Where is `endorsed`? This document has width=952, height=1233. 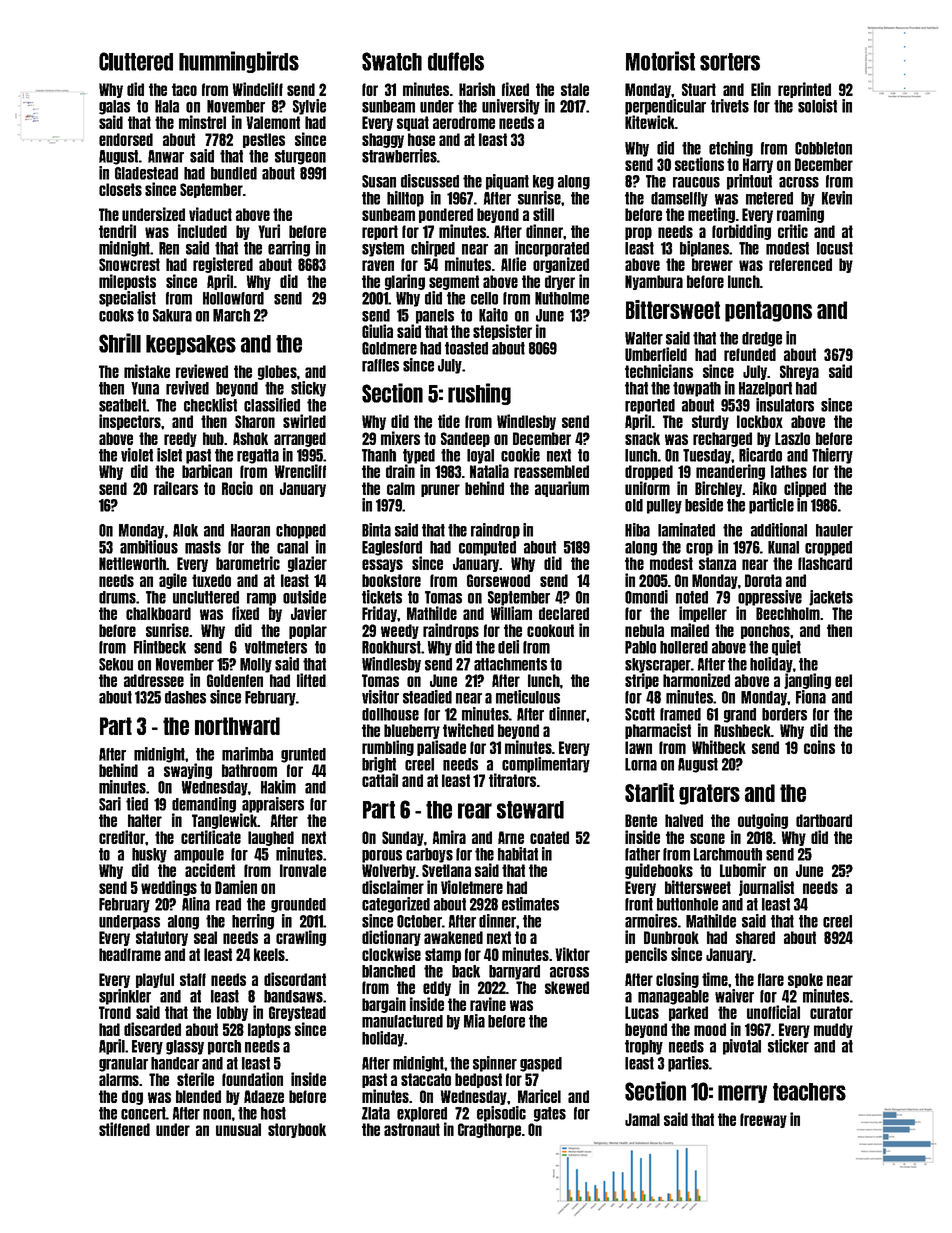
endorsed is located at coordinates (126, 139).
